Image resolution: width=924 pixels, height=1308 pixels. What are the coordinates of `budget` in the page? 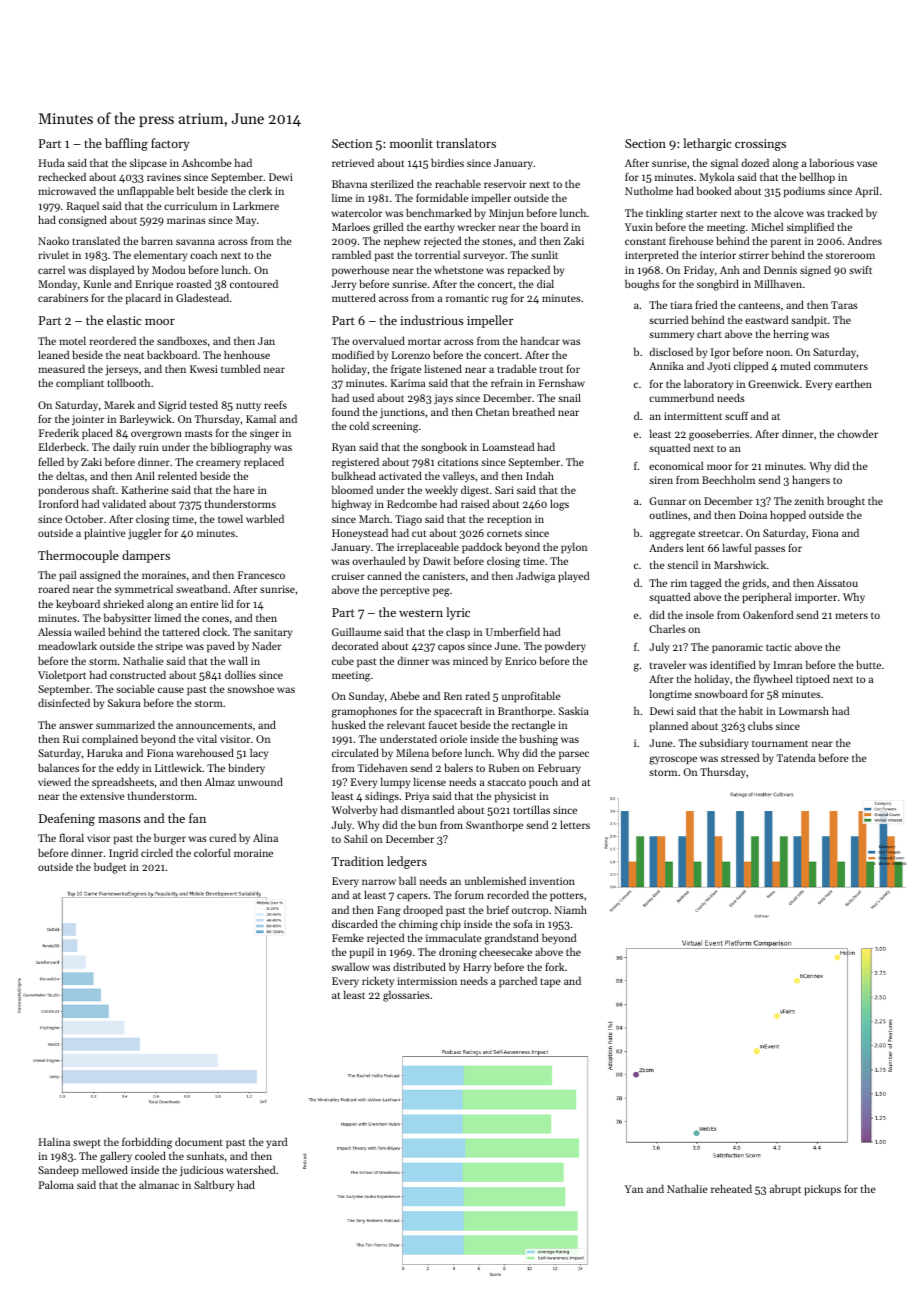 It's located at (110, 868).
